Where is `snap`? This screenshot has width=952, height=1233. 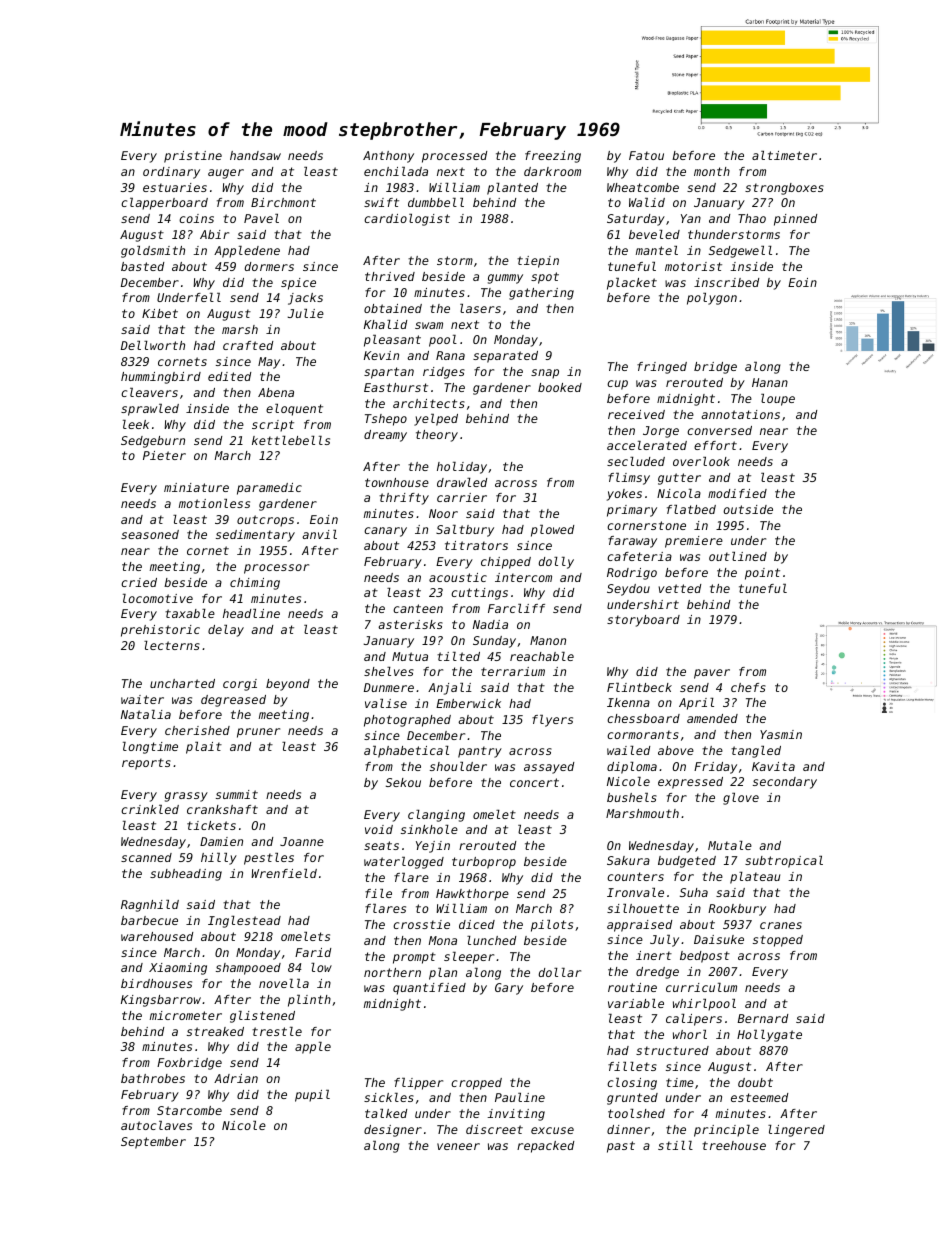 snap is located at coordinates (545, 374).
